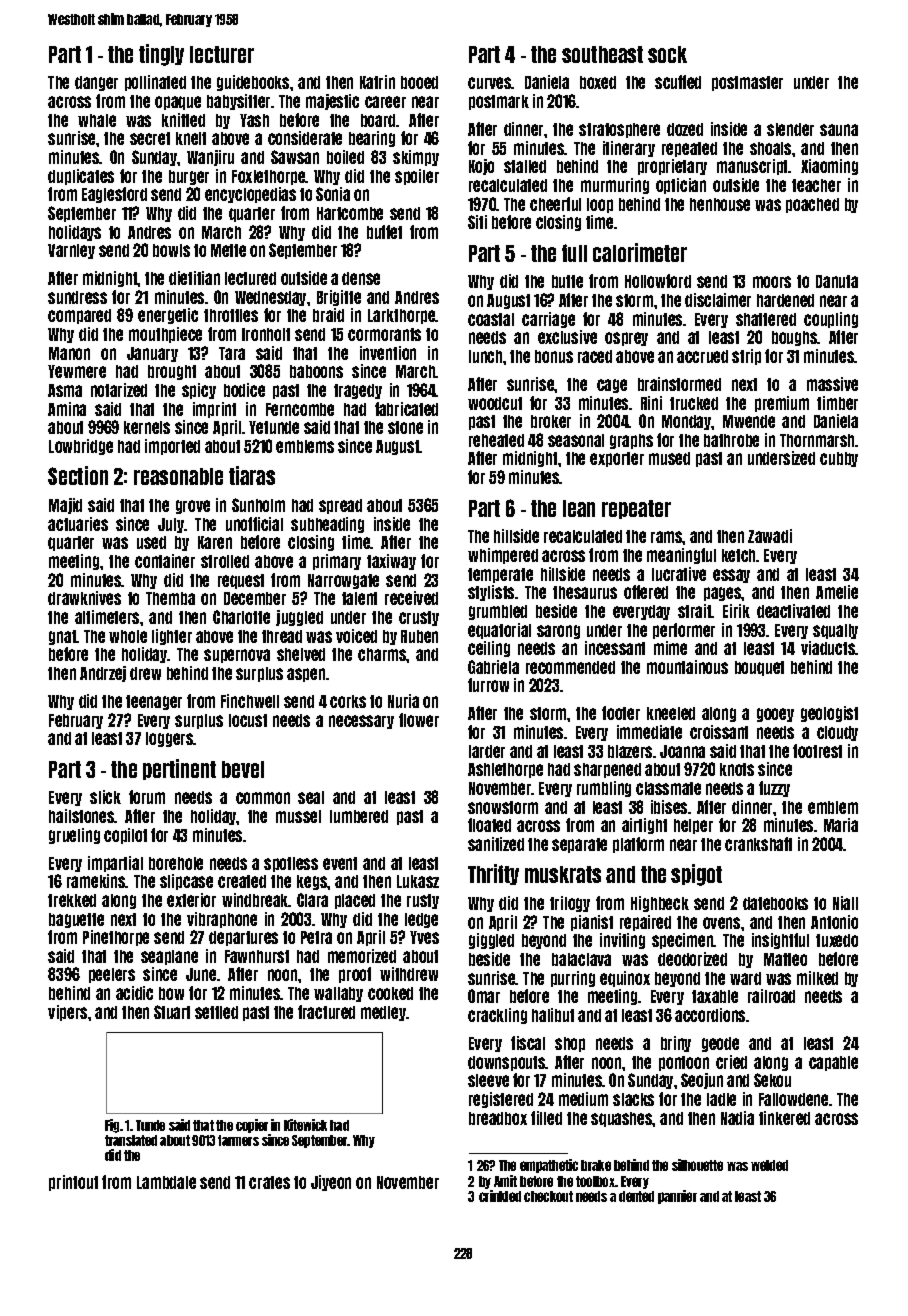 This document has height=1316, width=908. What do you see at coordinates (406, 409) in the document?
I see `fabricated` at bounding box center [406, 409].
